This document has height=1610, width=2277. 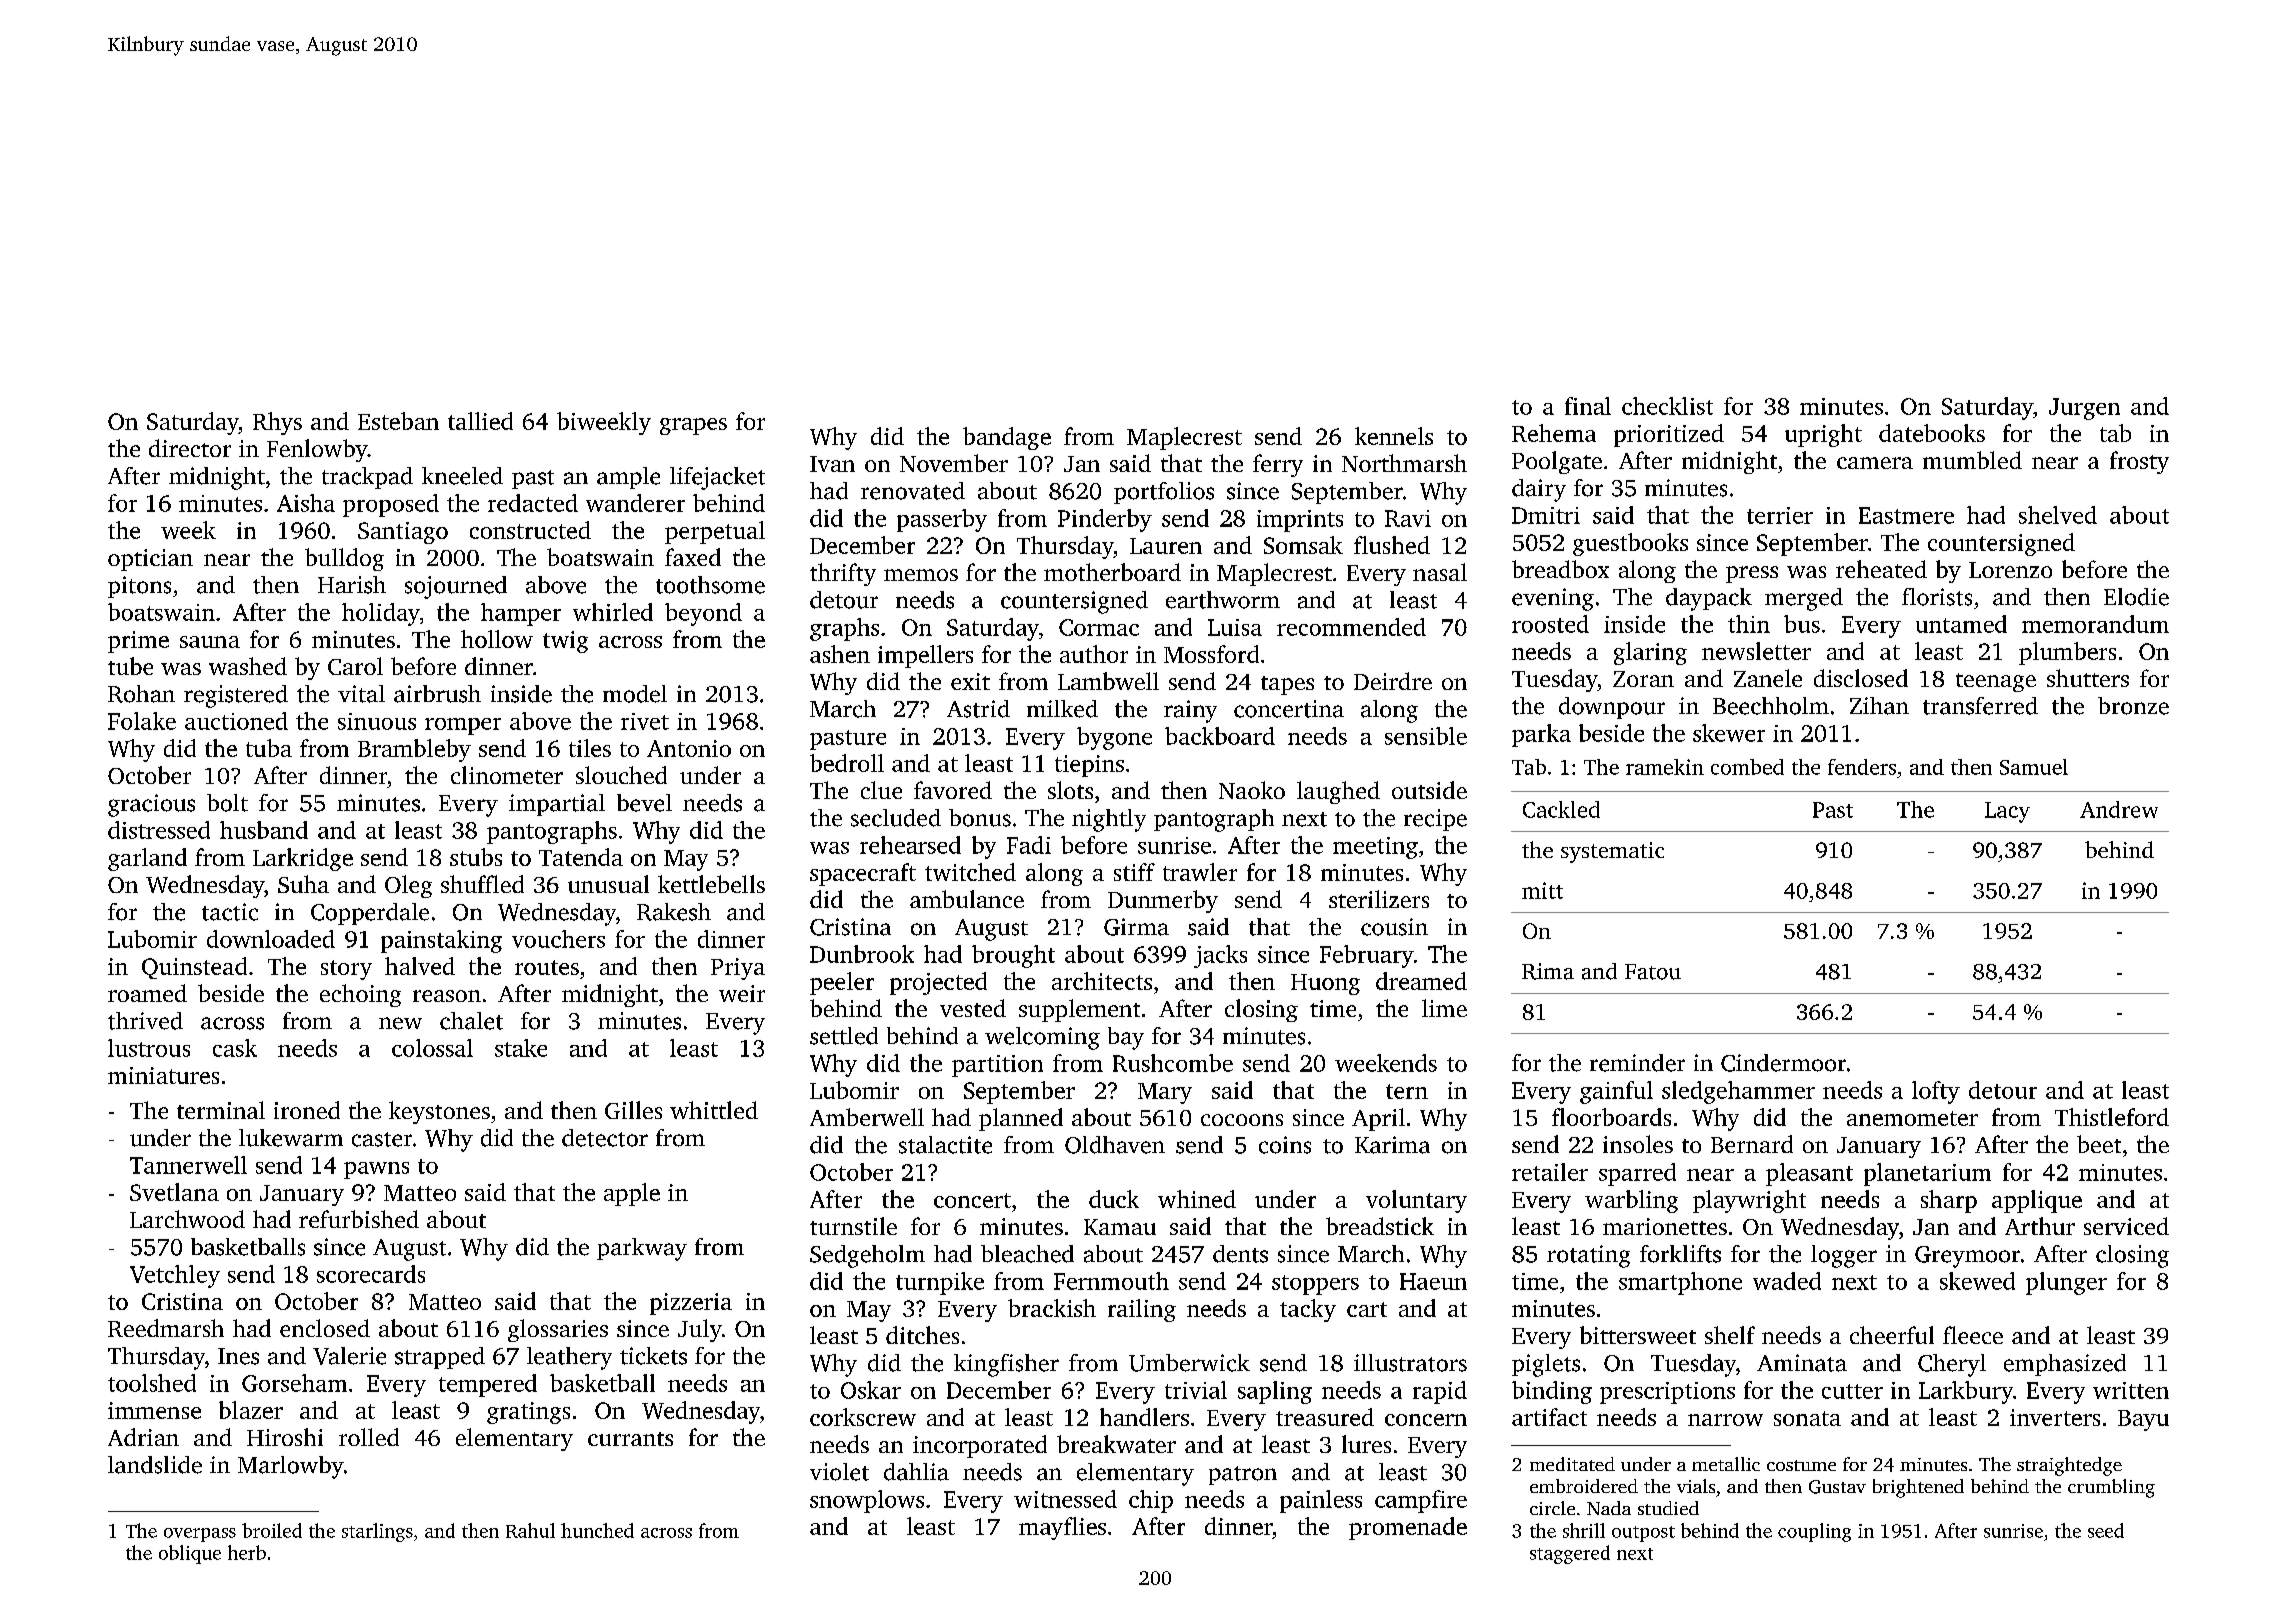 I want to click on stake, so click(x=521, y=1048).
